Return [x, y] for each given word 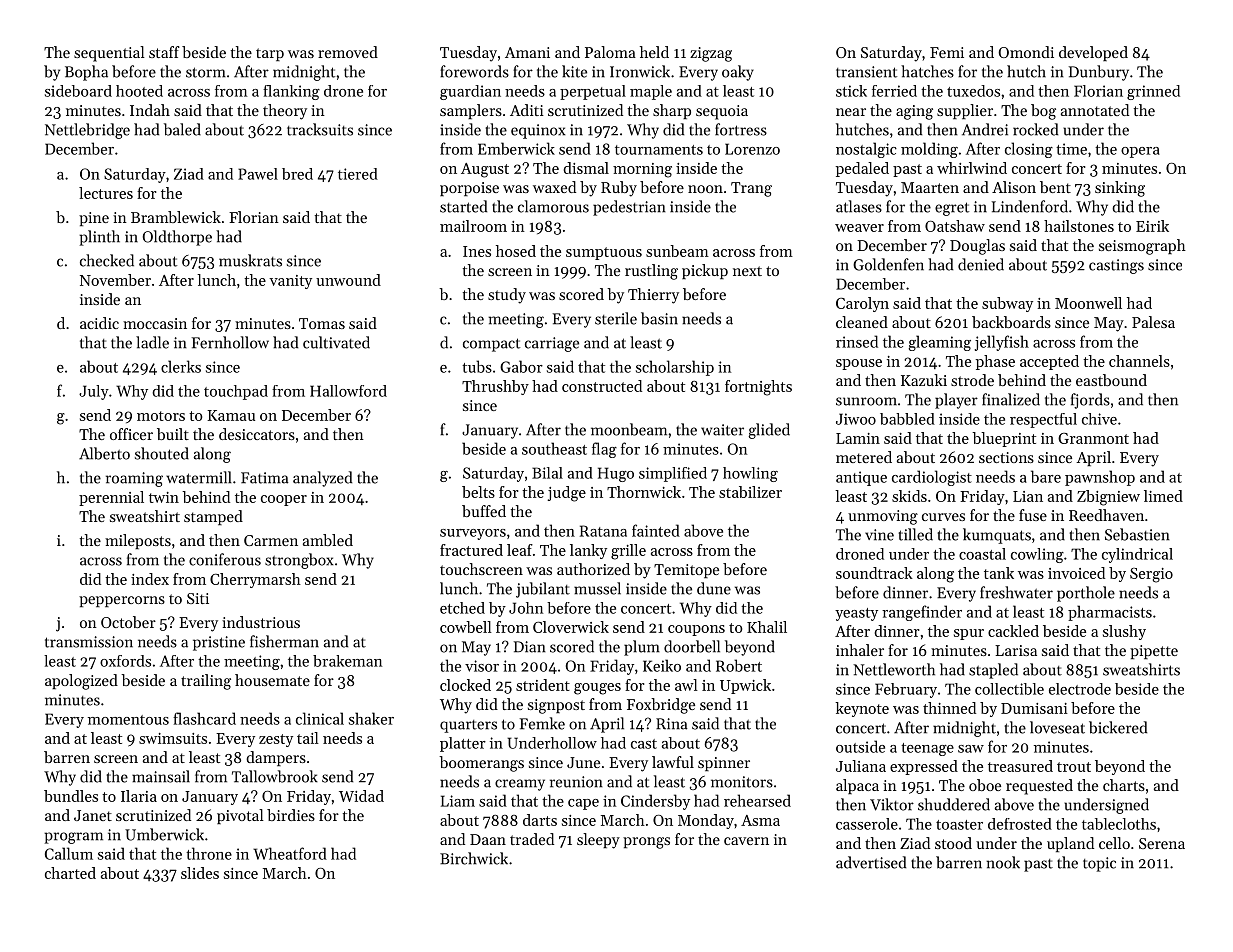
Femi [947, 52]
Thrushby [495, 387]
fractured [471, 550]
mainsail [161, 776]
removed [348, 52]
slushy [1124, 632]
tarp [270, 54]
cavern [746, 841]
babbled [907, 419]
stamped [213, 517]
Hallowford [348, 391]
